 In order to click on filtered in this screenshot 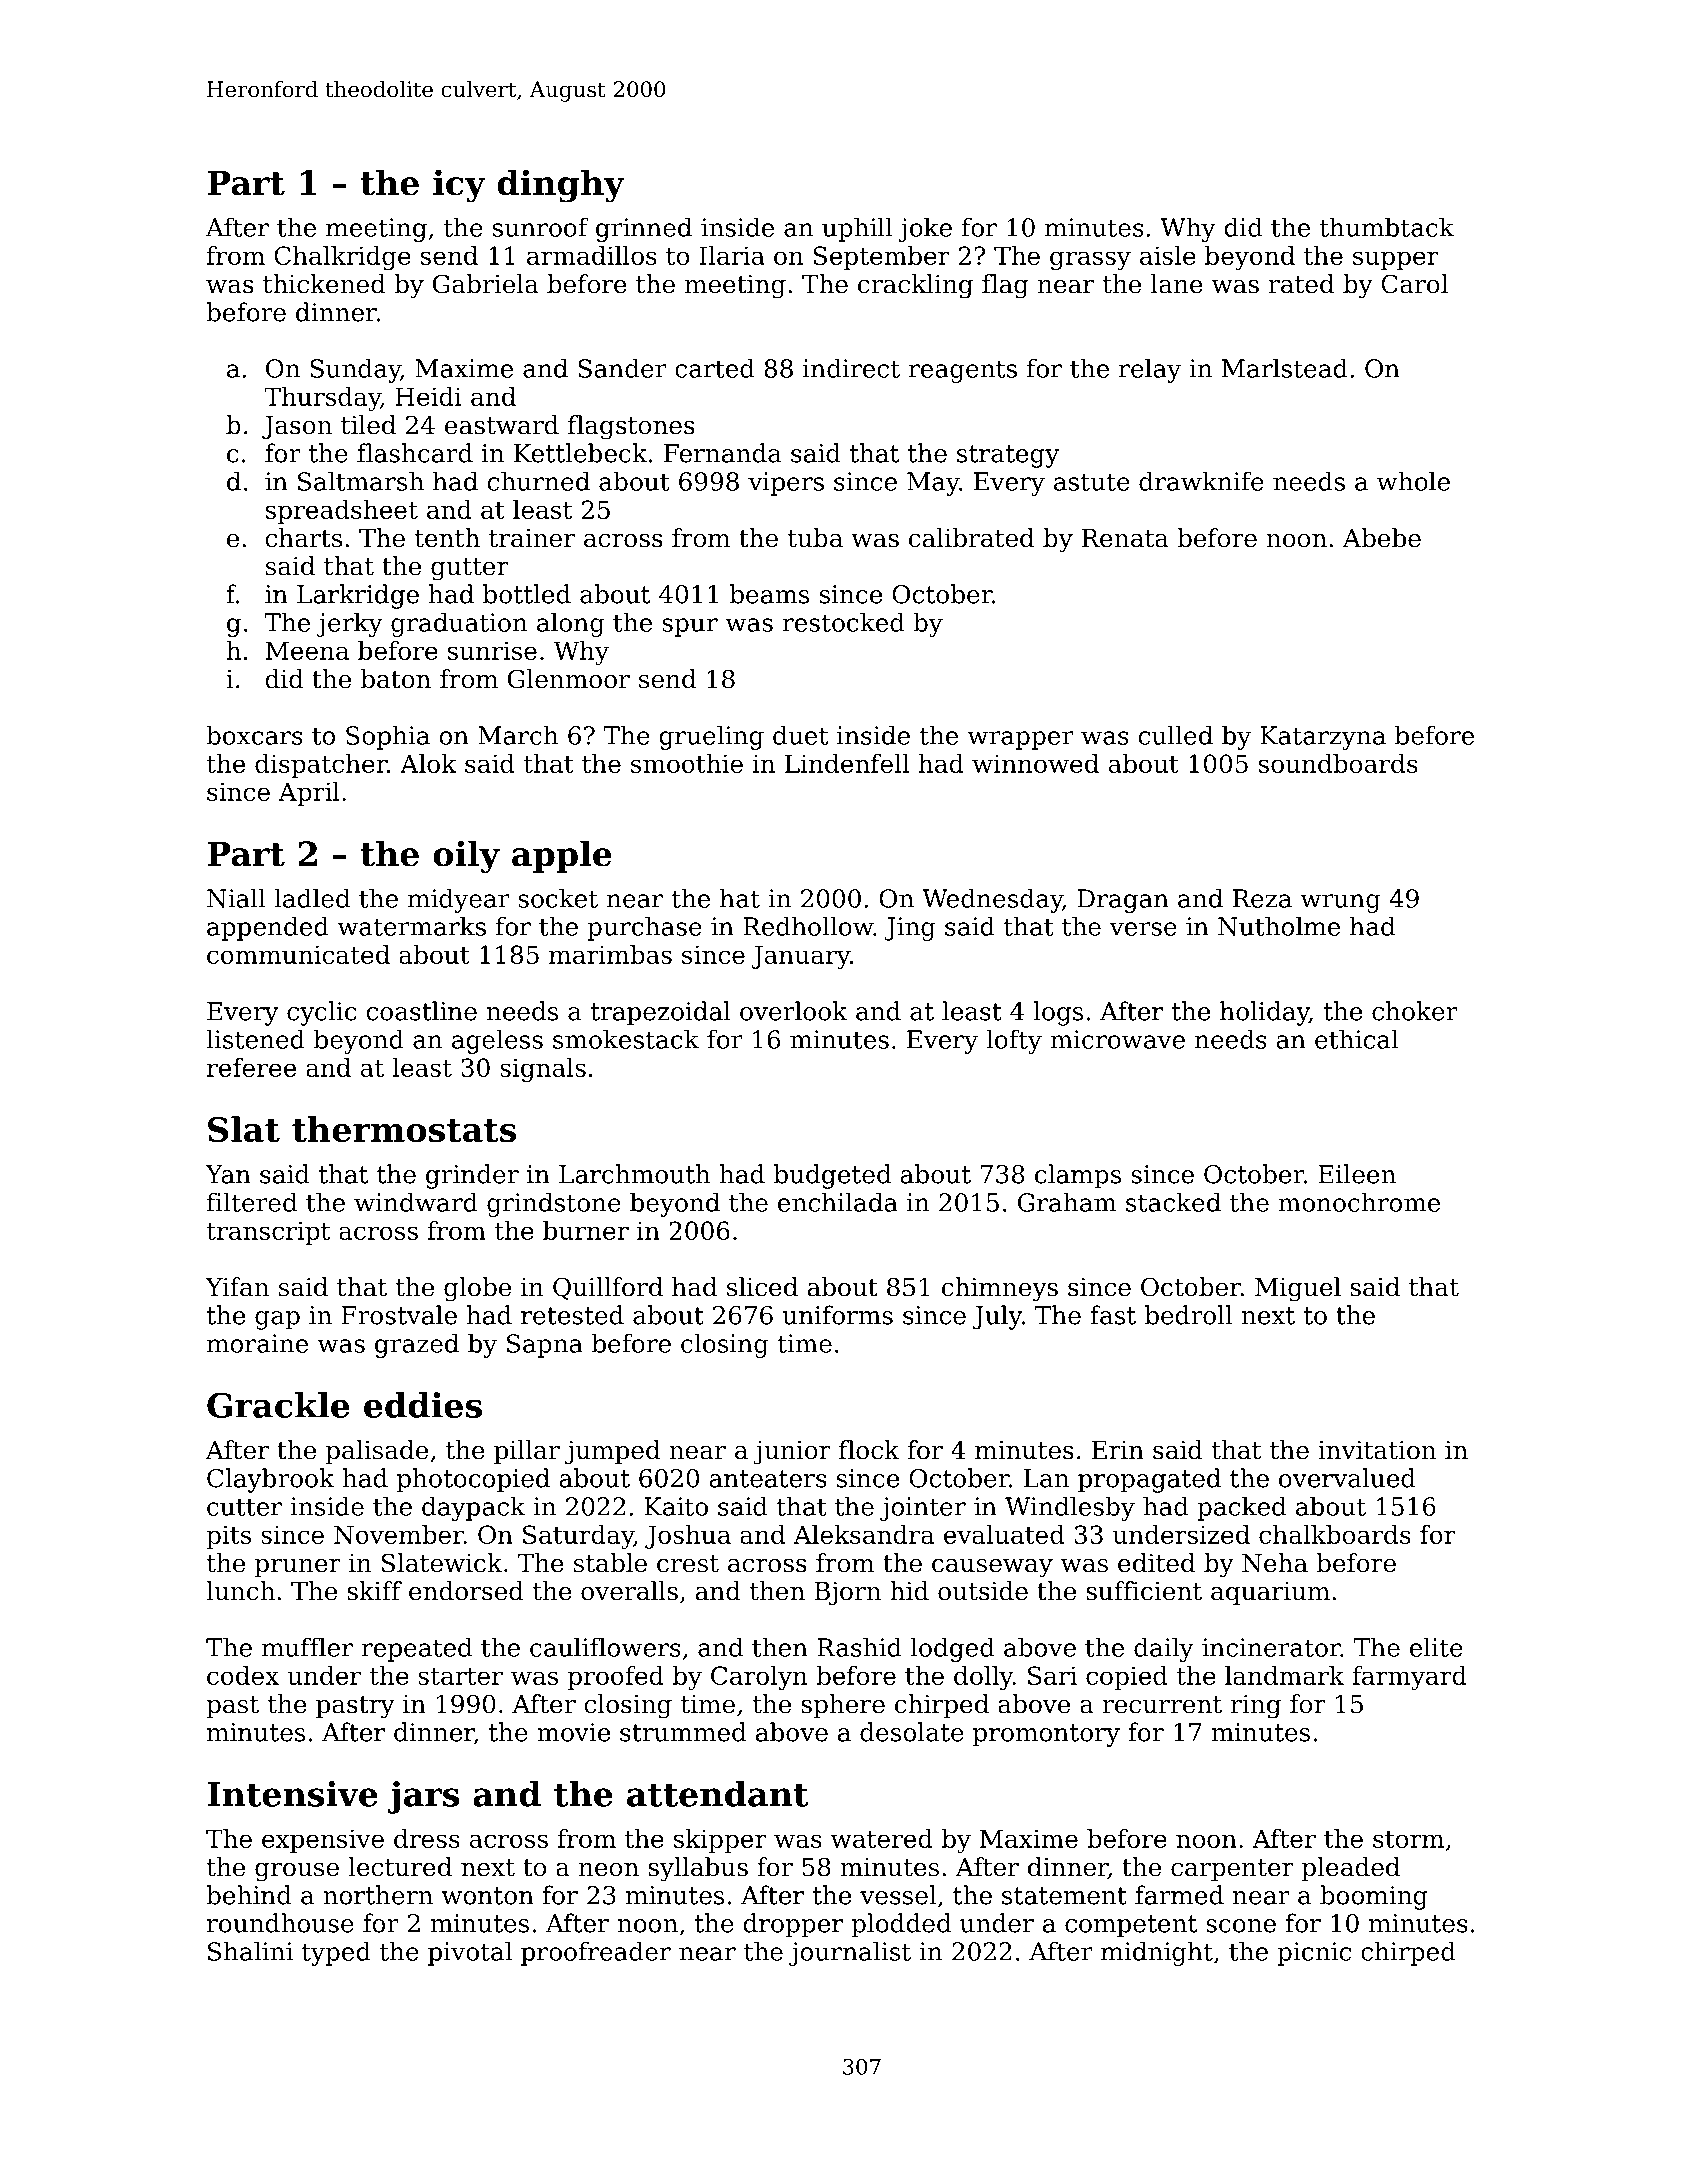, I will do `click(252, 1202)`.
